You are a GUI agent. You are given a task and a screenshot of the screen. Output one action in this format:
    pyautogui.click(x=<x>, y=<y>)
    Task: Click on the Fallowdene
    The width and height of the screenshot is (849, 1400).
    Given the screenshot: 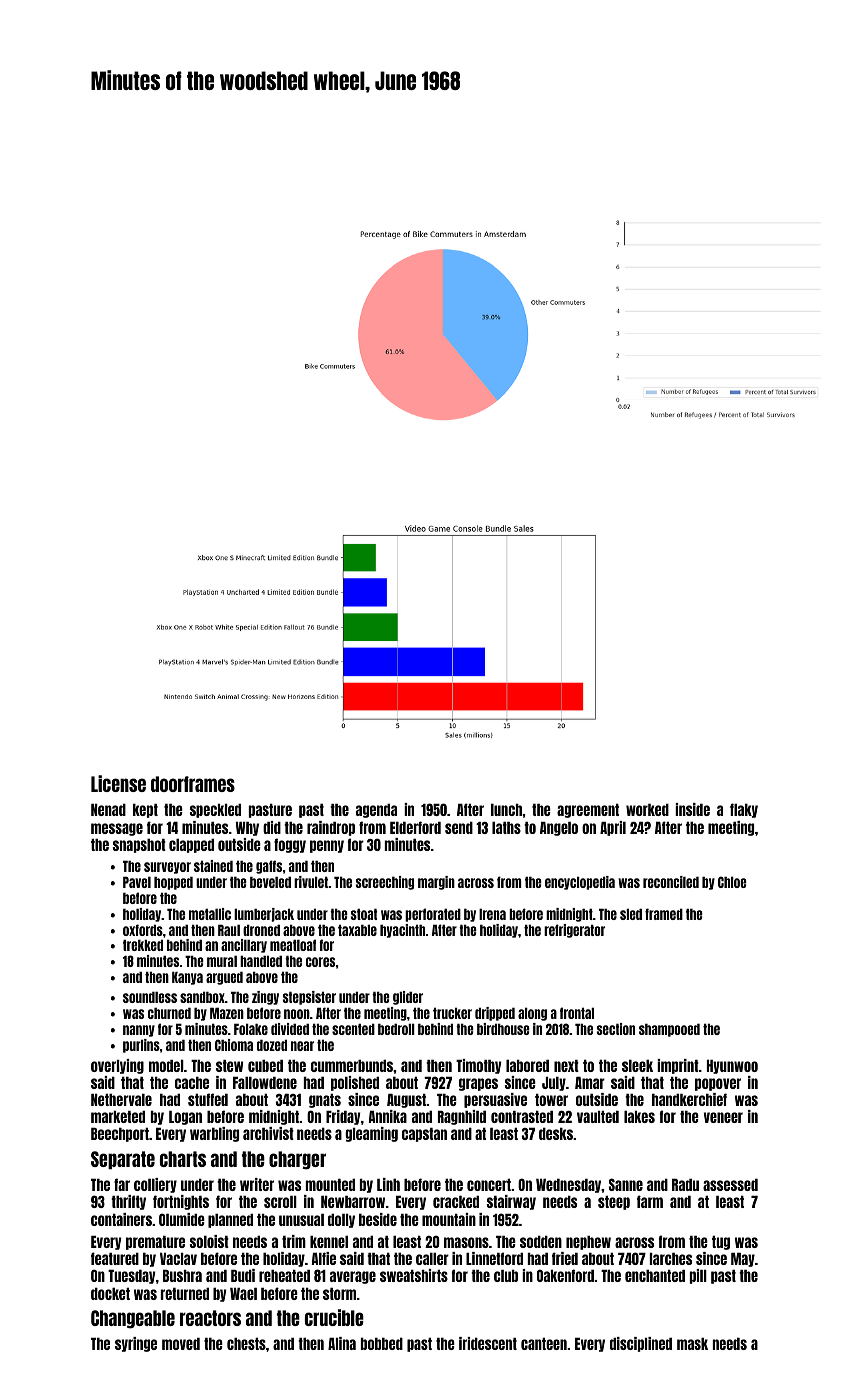 What is the action you would take?
    pyautogui.click(x=265, y=1083)
